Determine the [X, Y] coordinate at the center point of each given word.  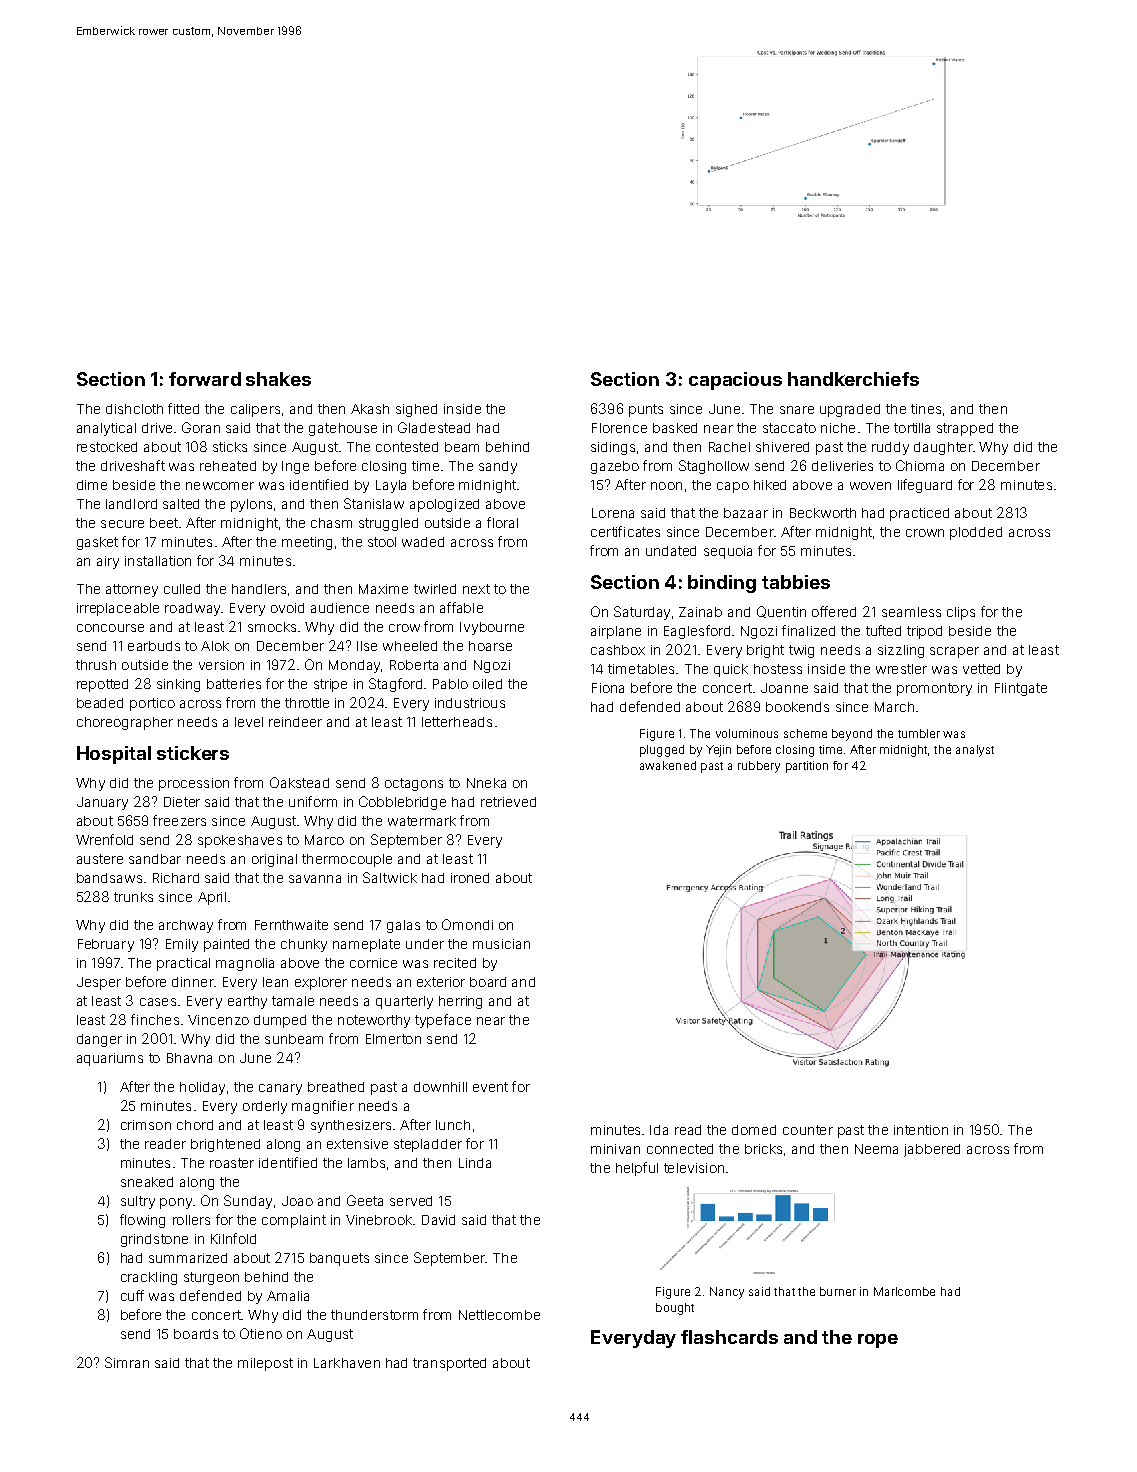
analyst [975, 751]
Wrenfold [104, 839]
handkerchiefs [853, 379]
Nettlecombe [499, 1315]
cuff [132, 1295]
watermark [422, 821]
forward [205, 379]
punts [646, 410]
